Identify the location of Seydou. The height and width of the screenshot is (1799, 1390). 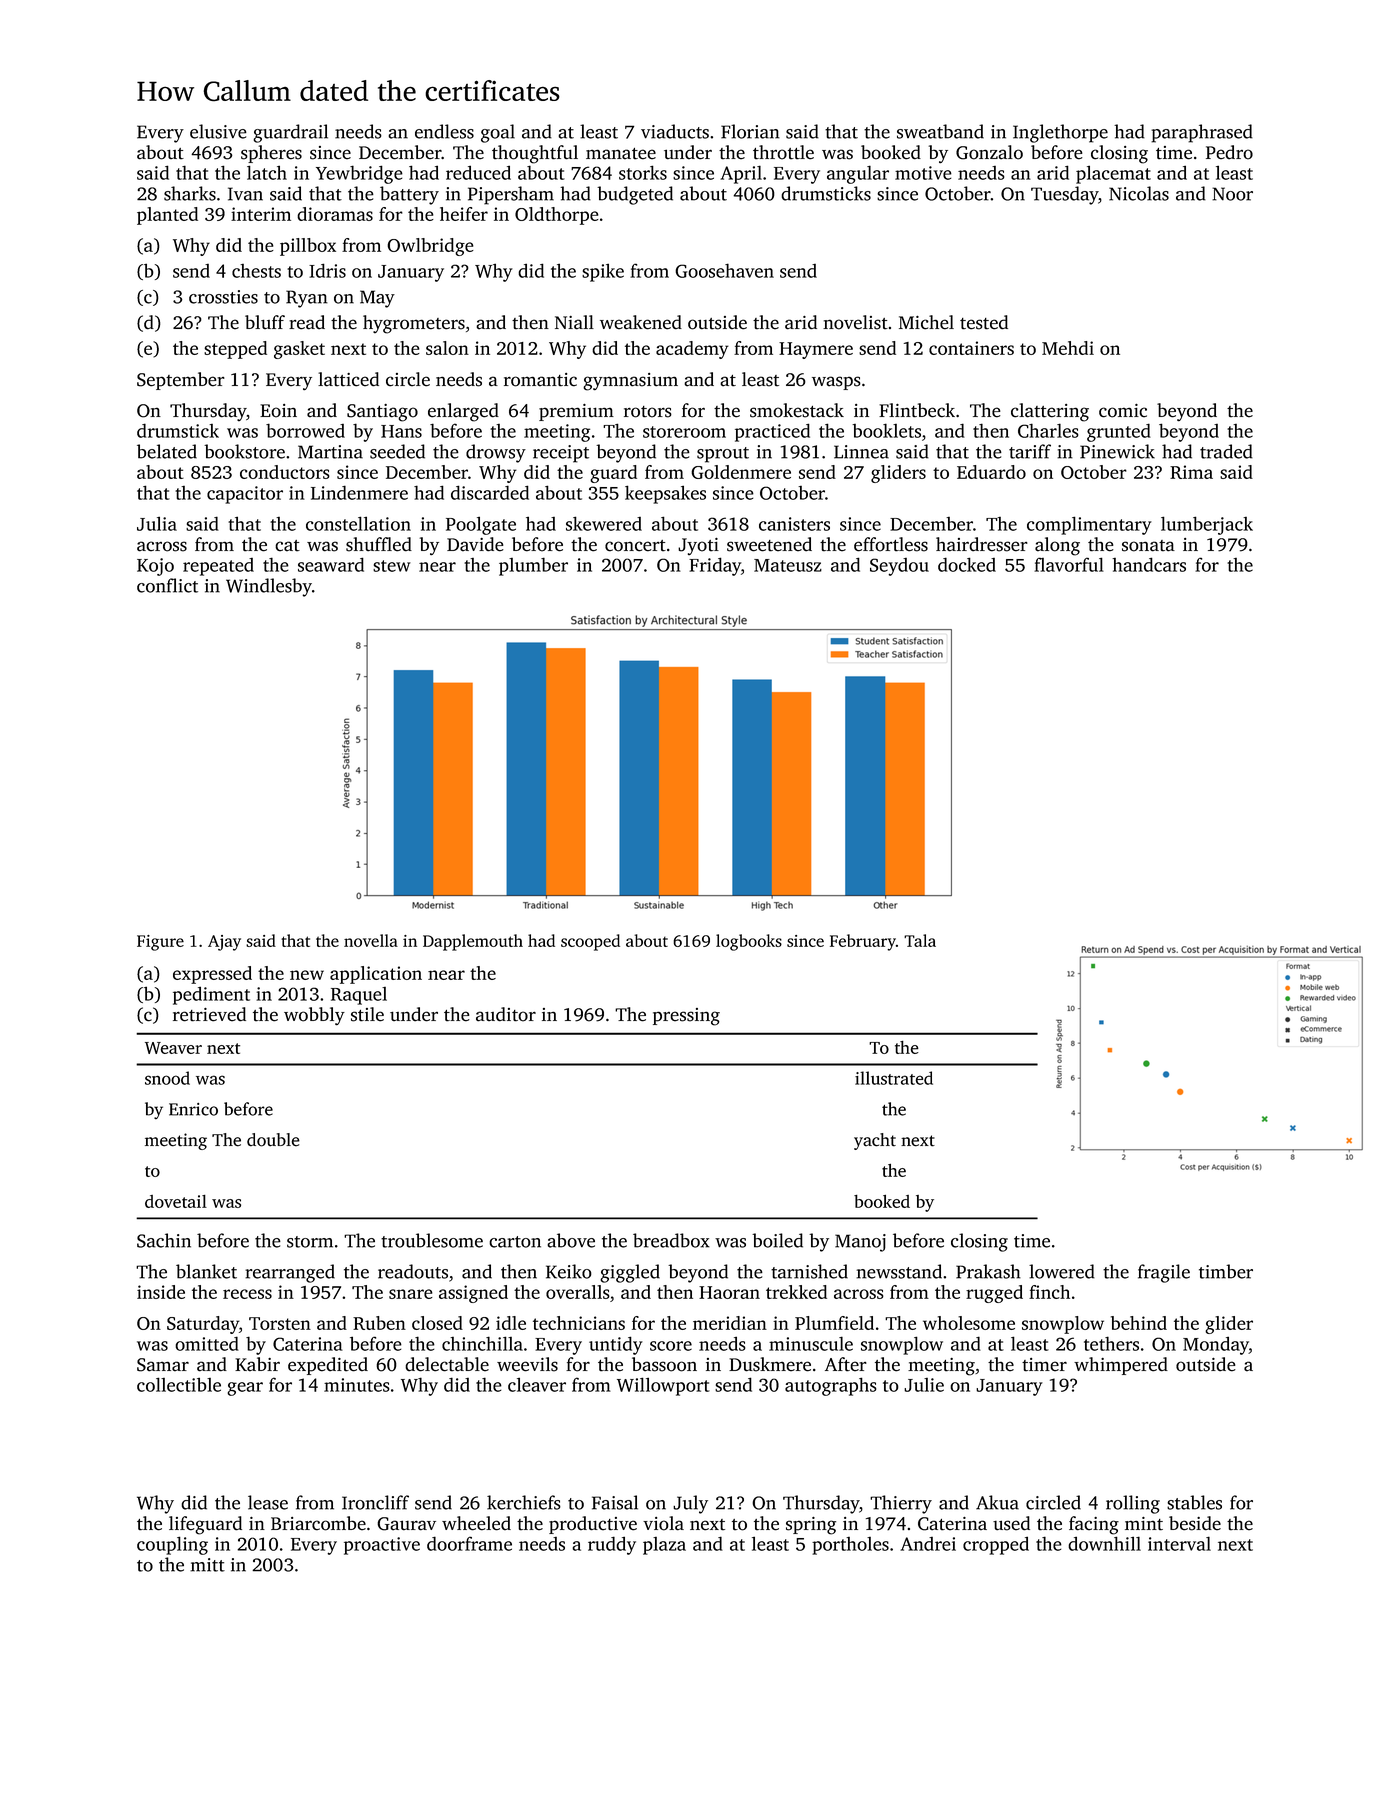
(899, 567).
